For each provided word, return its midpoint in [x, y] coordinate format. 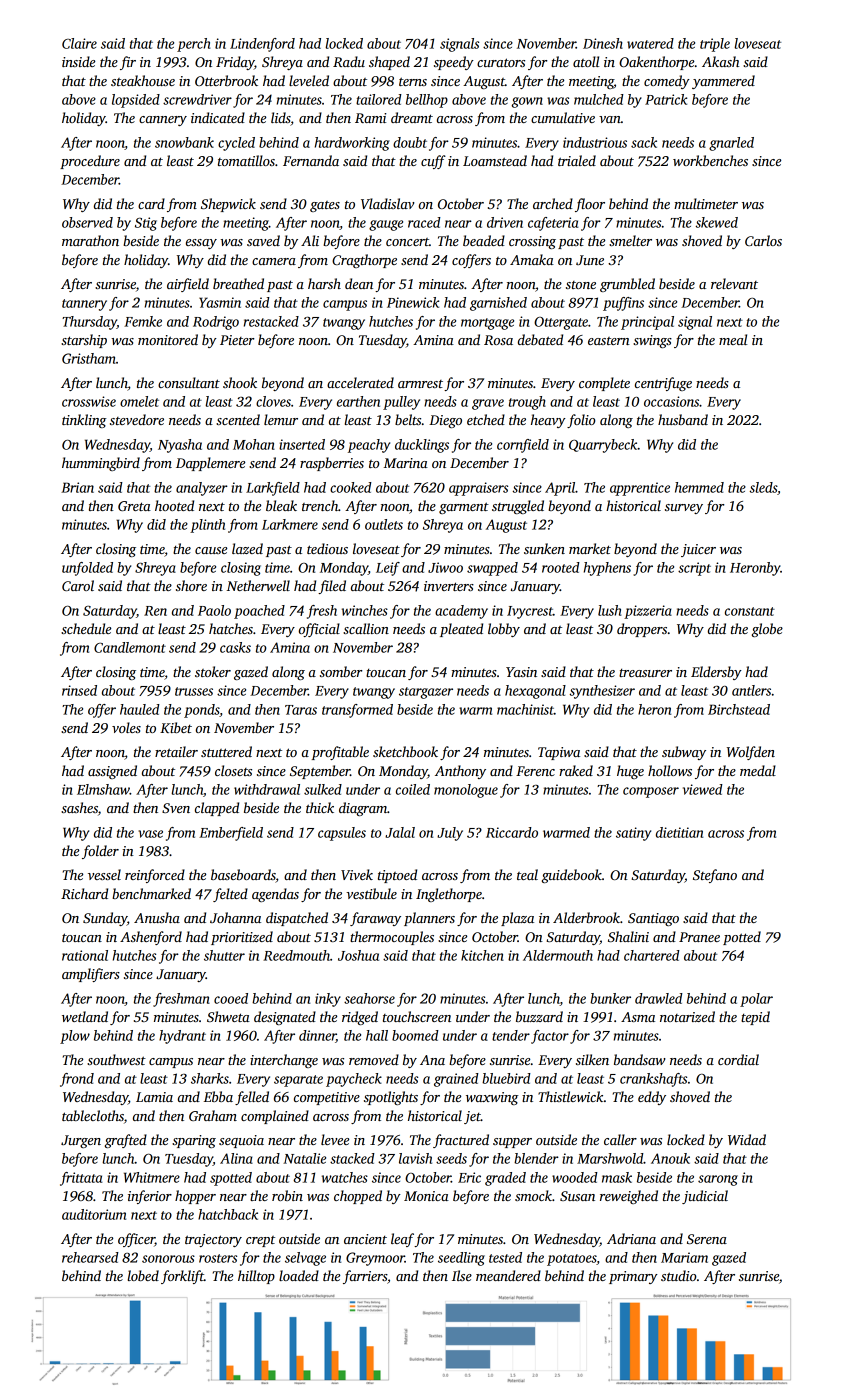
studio [679, 1275]
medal [758, 770]
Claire [79, 43]
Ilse [462, 1275]
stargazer [426, 693]
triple [715, 45]
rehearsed [90, 1257]
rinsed [79, 690]
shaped [389, 63]
